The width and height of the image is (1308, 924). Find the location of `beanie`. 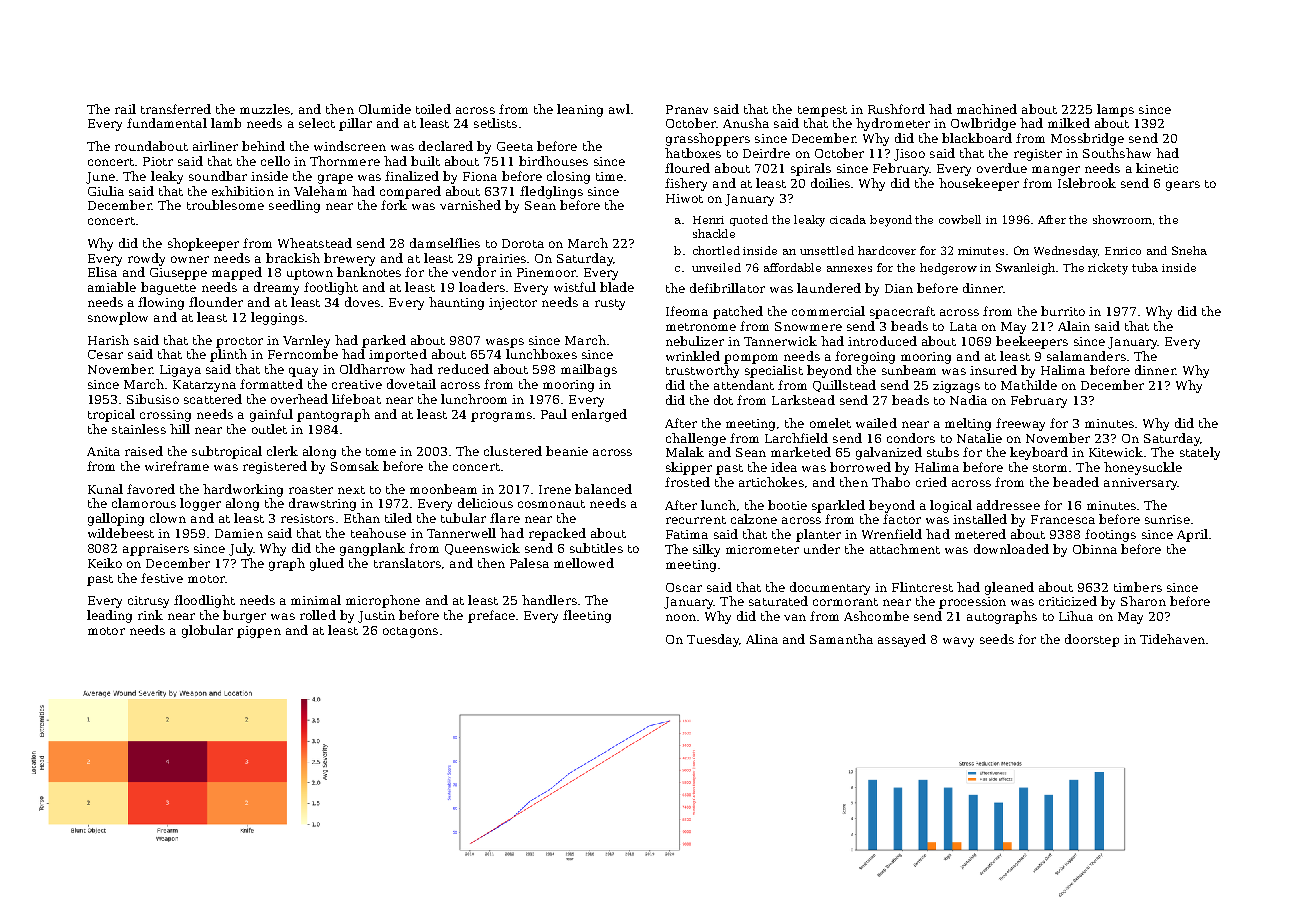

beanie is located at coordinates (567, 451).
